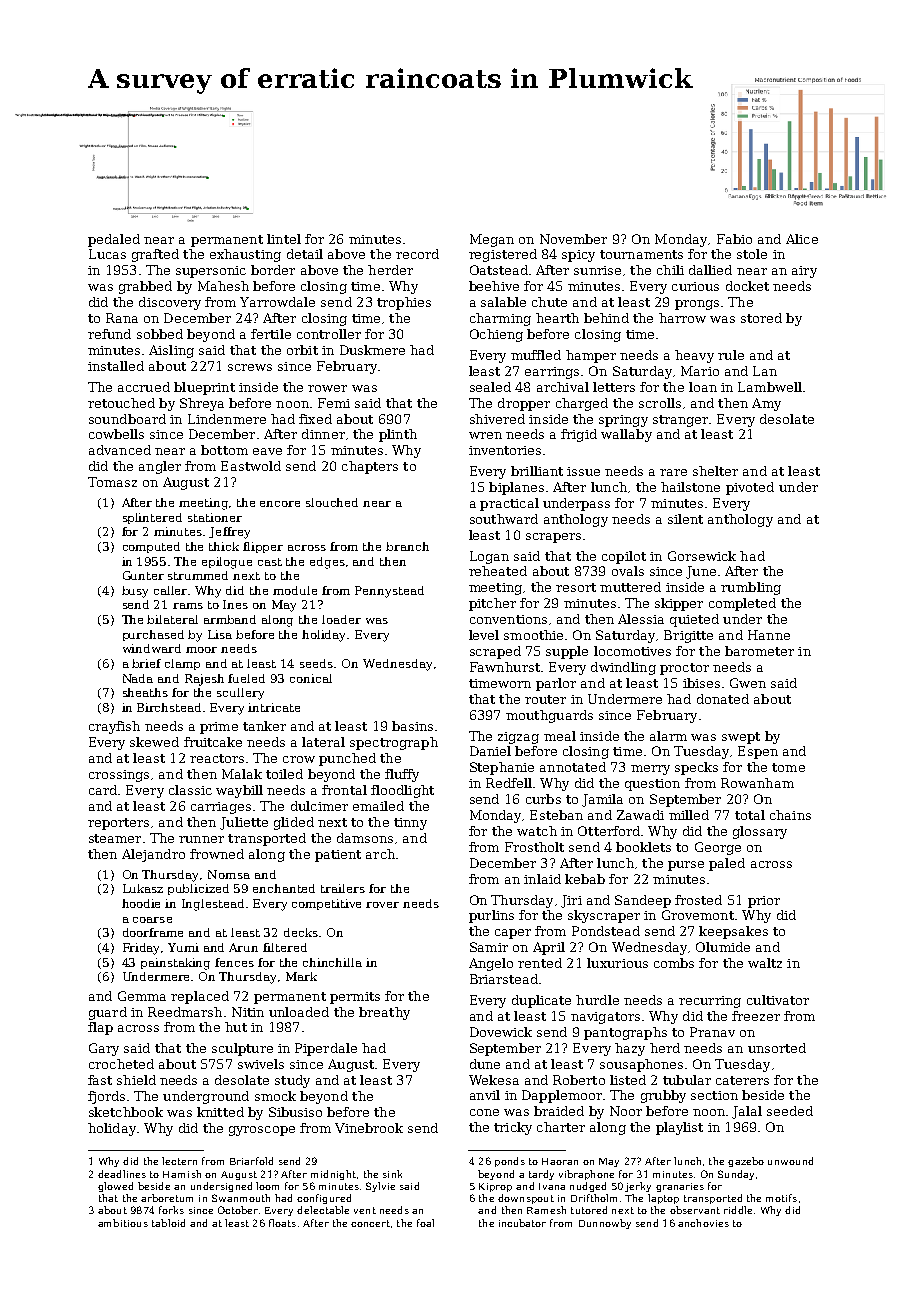 This screenshot has height=1316, width=908. Describe the element at coordinates (168, 1223) in the screenshot. I see `tabloid` at that location.
